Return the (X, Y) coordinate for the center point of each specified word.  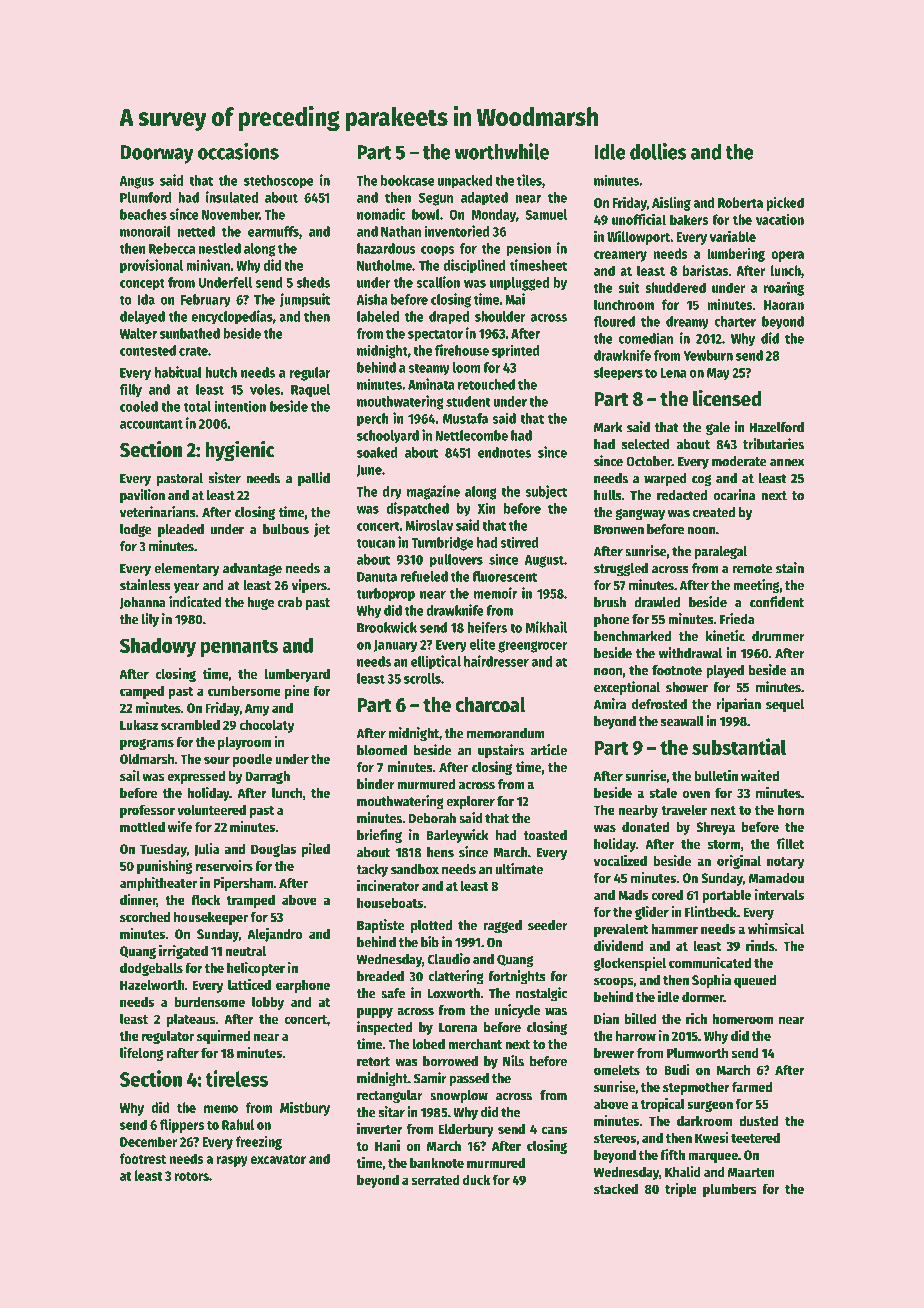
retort (373, 1062)
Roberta (740, 202)
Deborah (432, 818)
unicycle (517, 1011)
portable (726, 896)
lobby (268, 1003)
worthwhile (502, 151)
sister (225, 478)
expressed (196, 777)
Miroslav (429, 525)
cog (701, 481)
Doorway (157, 154)
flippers (182, 1126)
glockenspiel (630, 964)
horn (791, 810)
